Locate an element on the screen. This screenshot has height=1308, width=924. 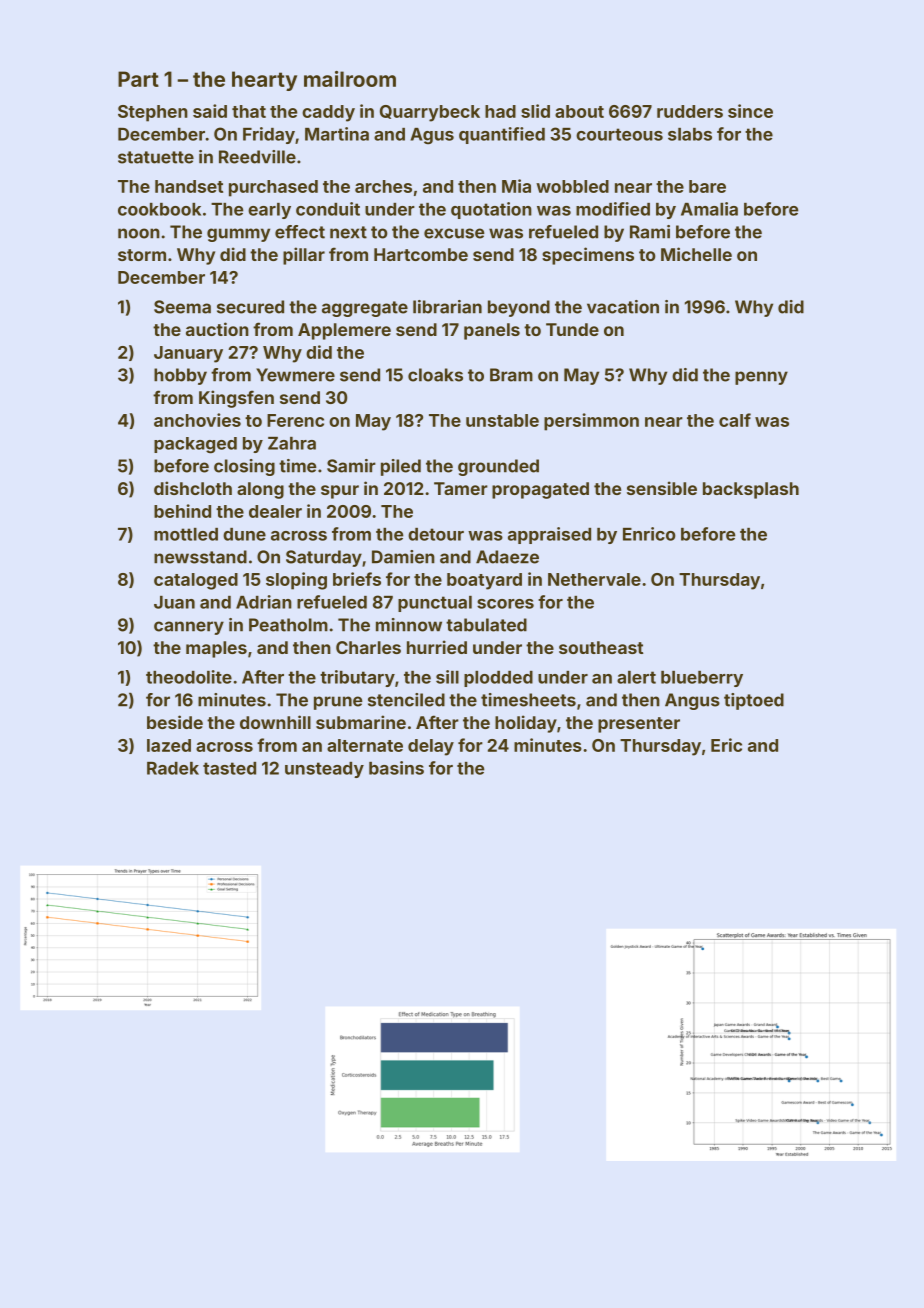
delay is located at coordinates (431, 747).
